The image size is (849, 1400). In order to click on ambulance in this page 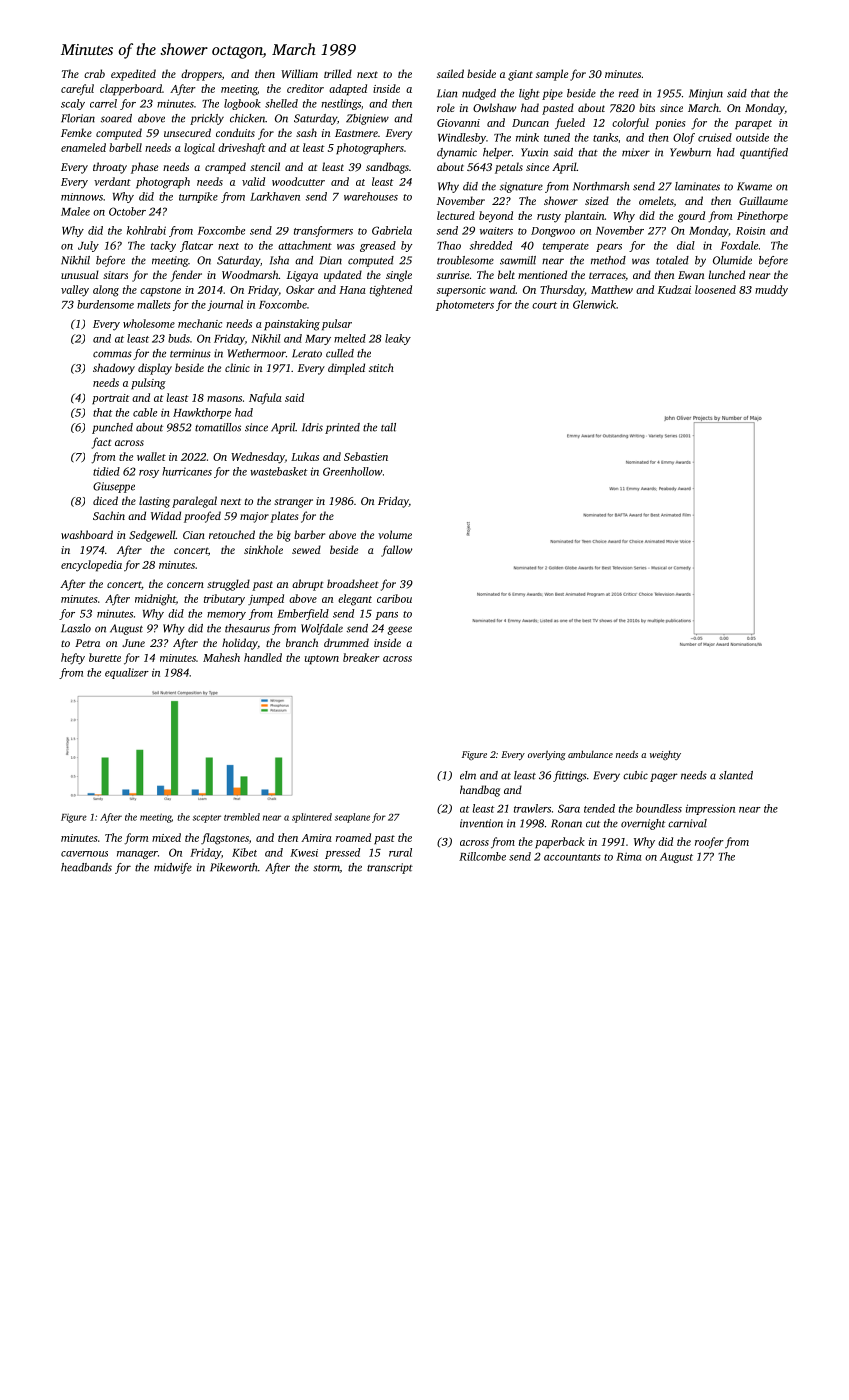, I will do `click(590, 754)`.
